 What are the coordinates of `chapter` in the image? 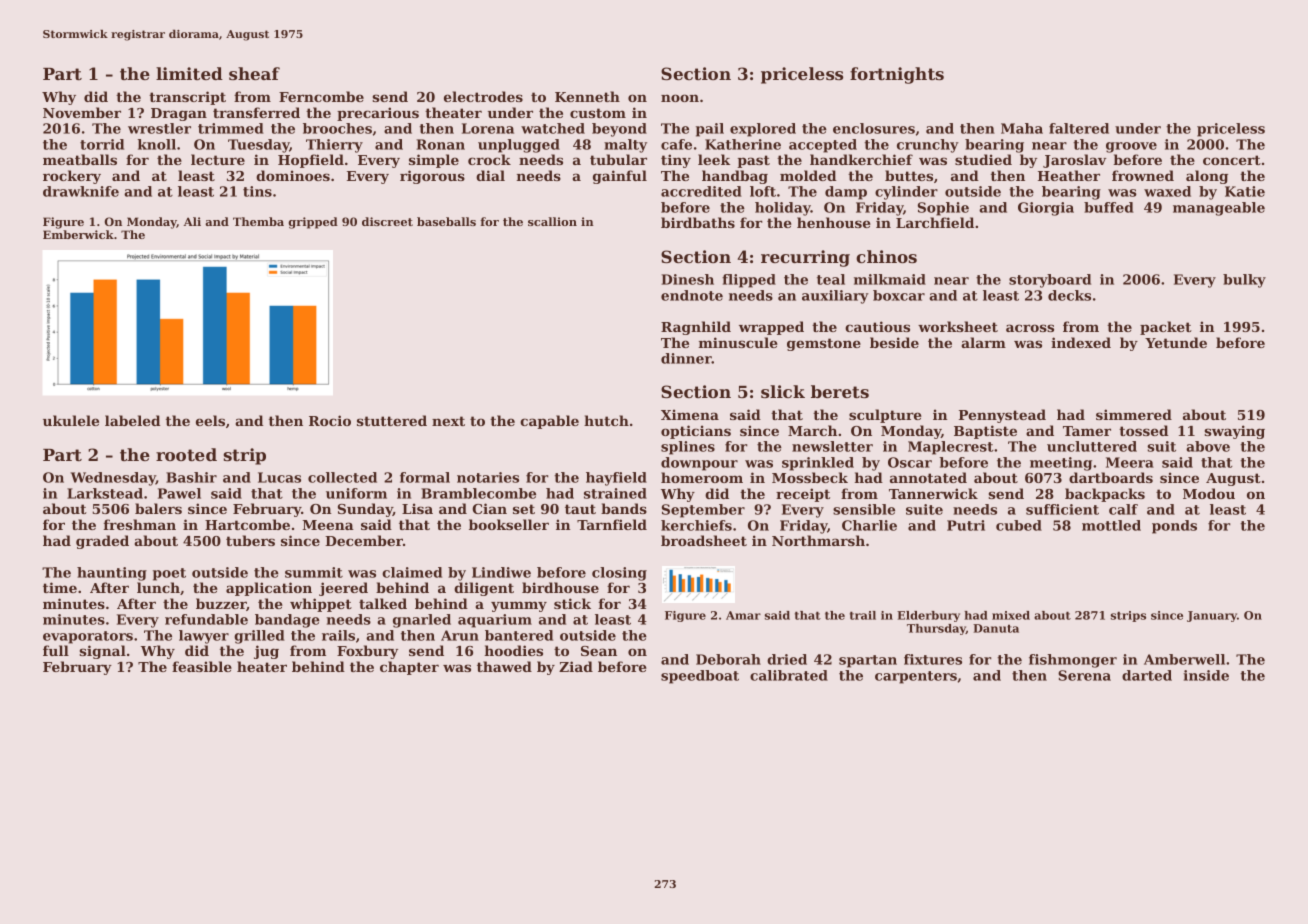 It's located at (409, 668).
